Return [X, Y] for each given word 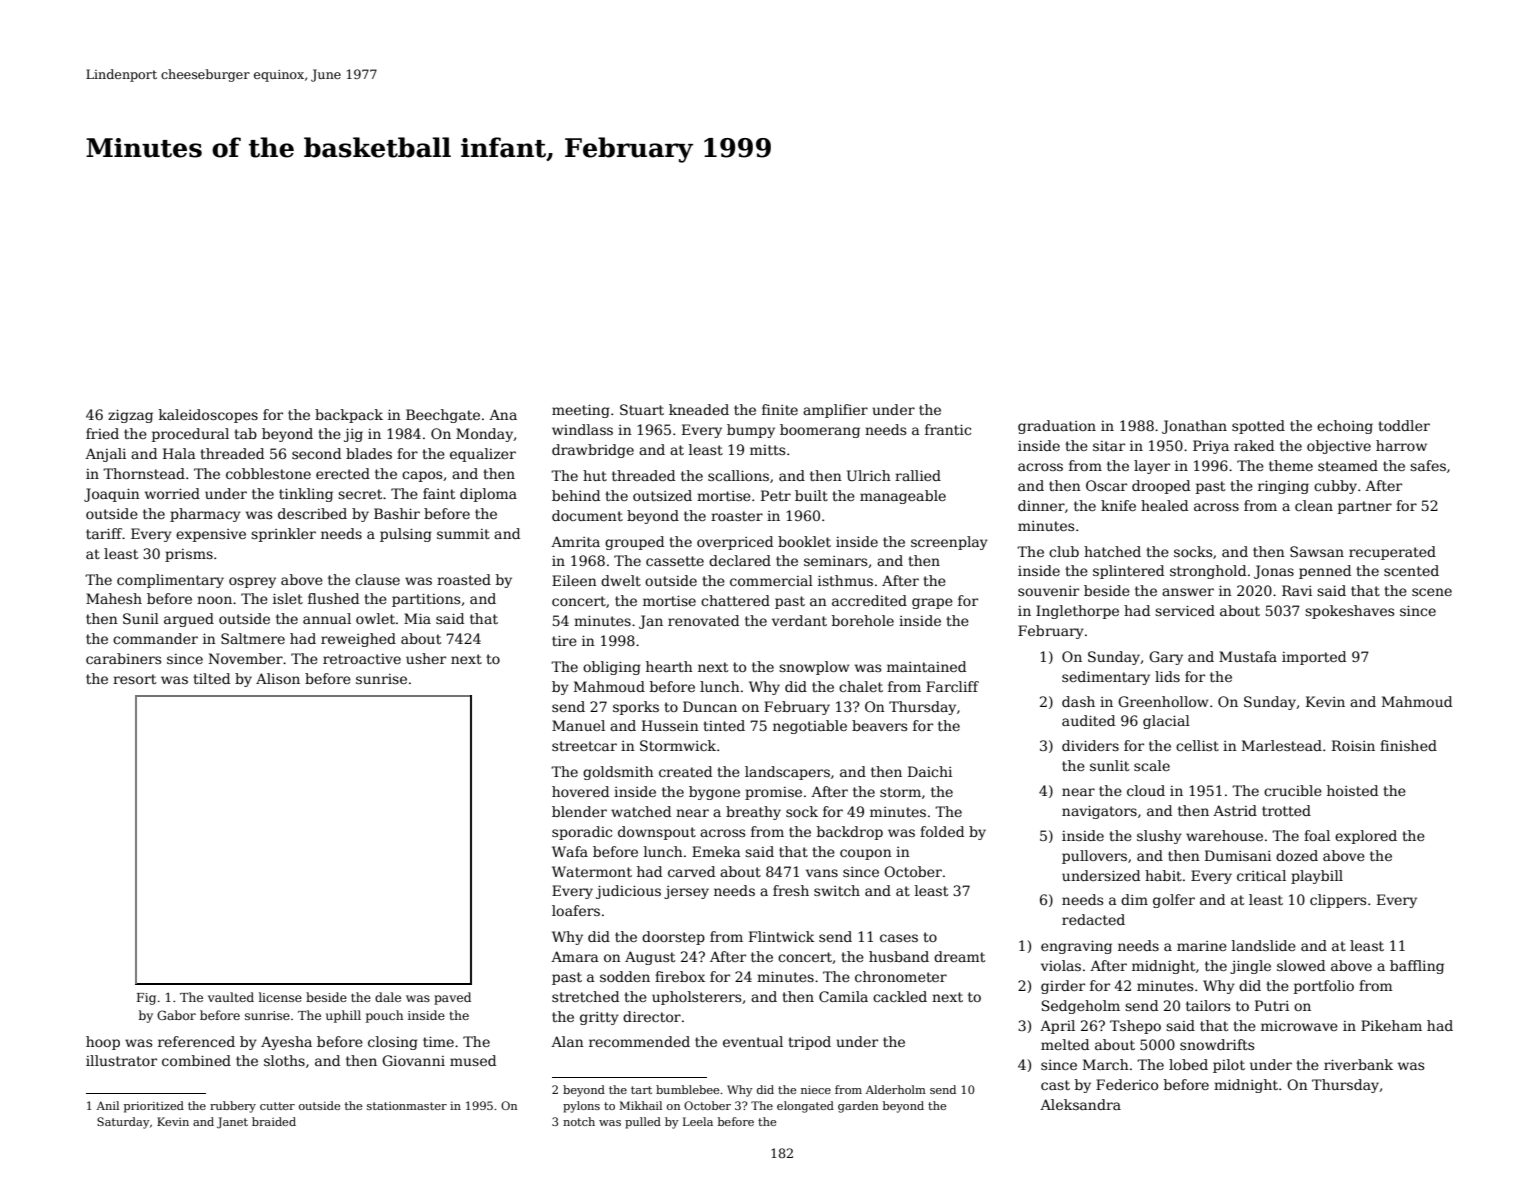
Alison [278, 678]
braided [274, 1121]
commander [155, 638]
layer [1152, 467]
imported [1314, 658]
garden [858, 1107]
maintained [926, 666]
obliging [612, 668]
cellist [1197, 745]
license [280, 997]
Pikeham [1391, 1025]
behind [576, 495]
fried [102, 433]
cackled [900, 996]
